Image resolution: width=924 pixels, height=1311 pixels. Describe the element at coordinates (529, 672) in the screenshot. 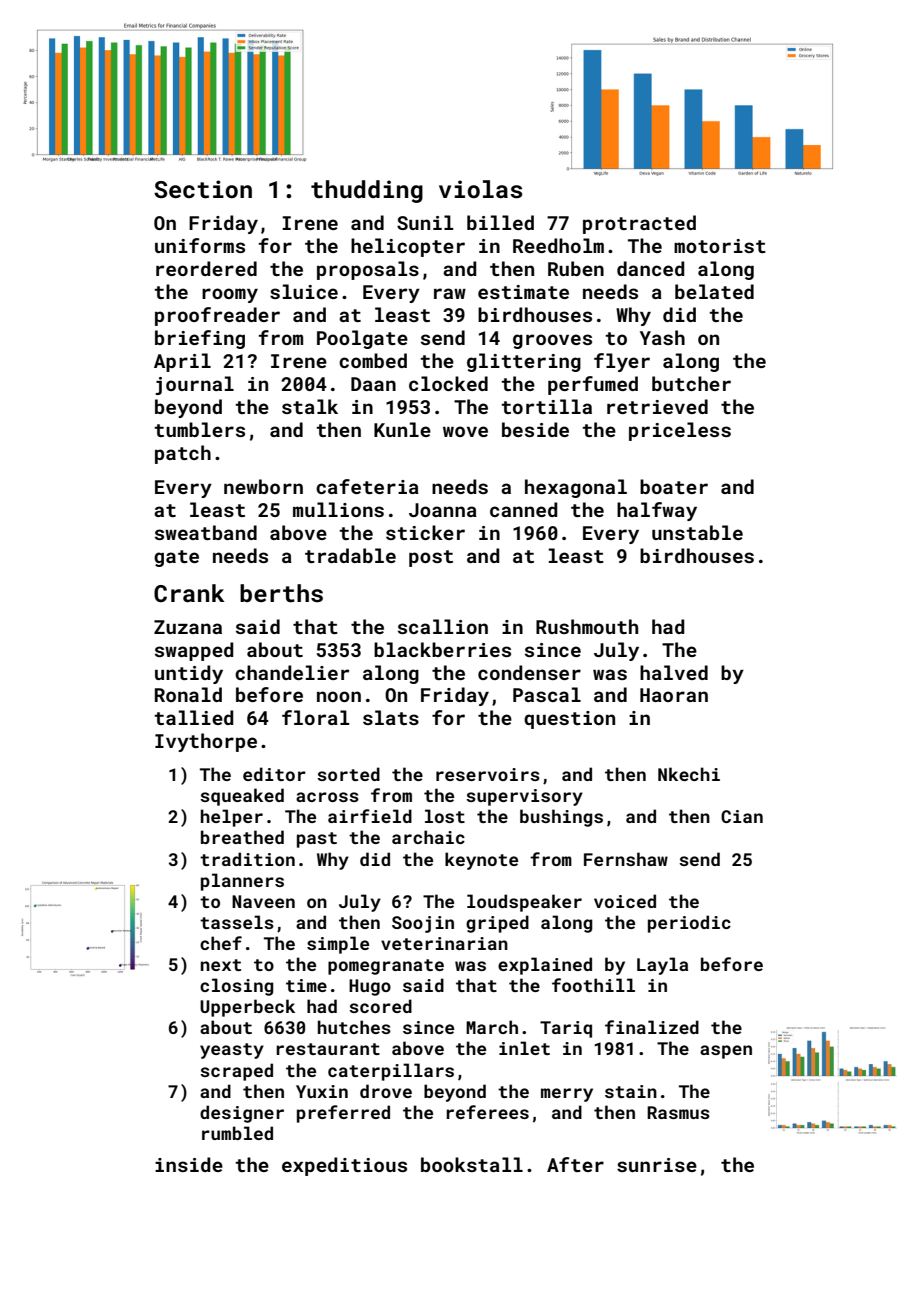

I see `condenser` at that location.
